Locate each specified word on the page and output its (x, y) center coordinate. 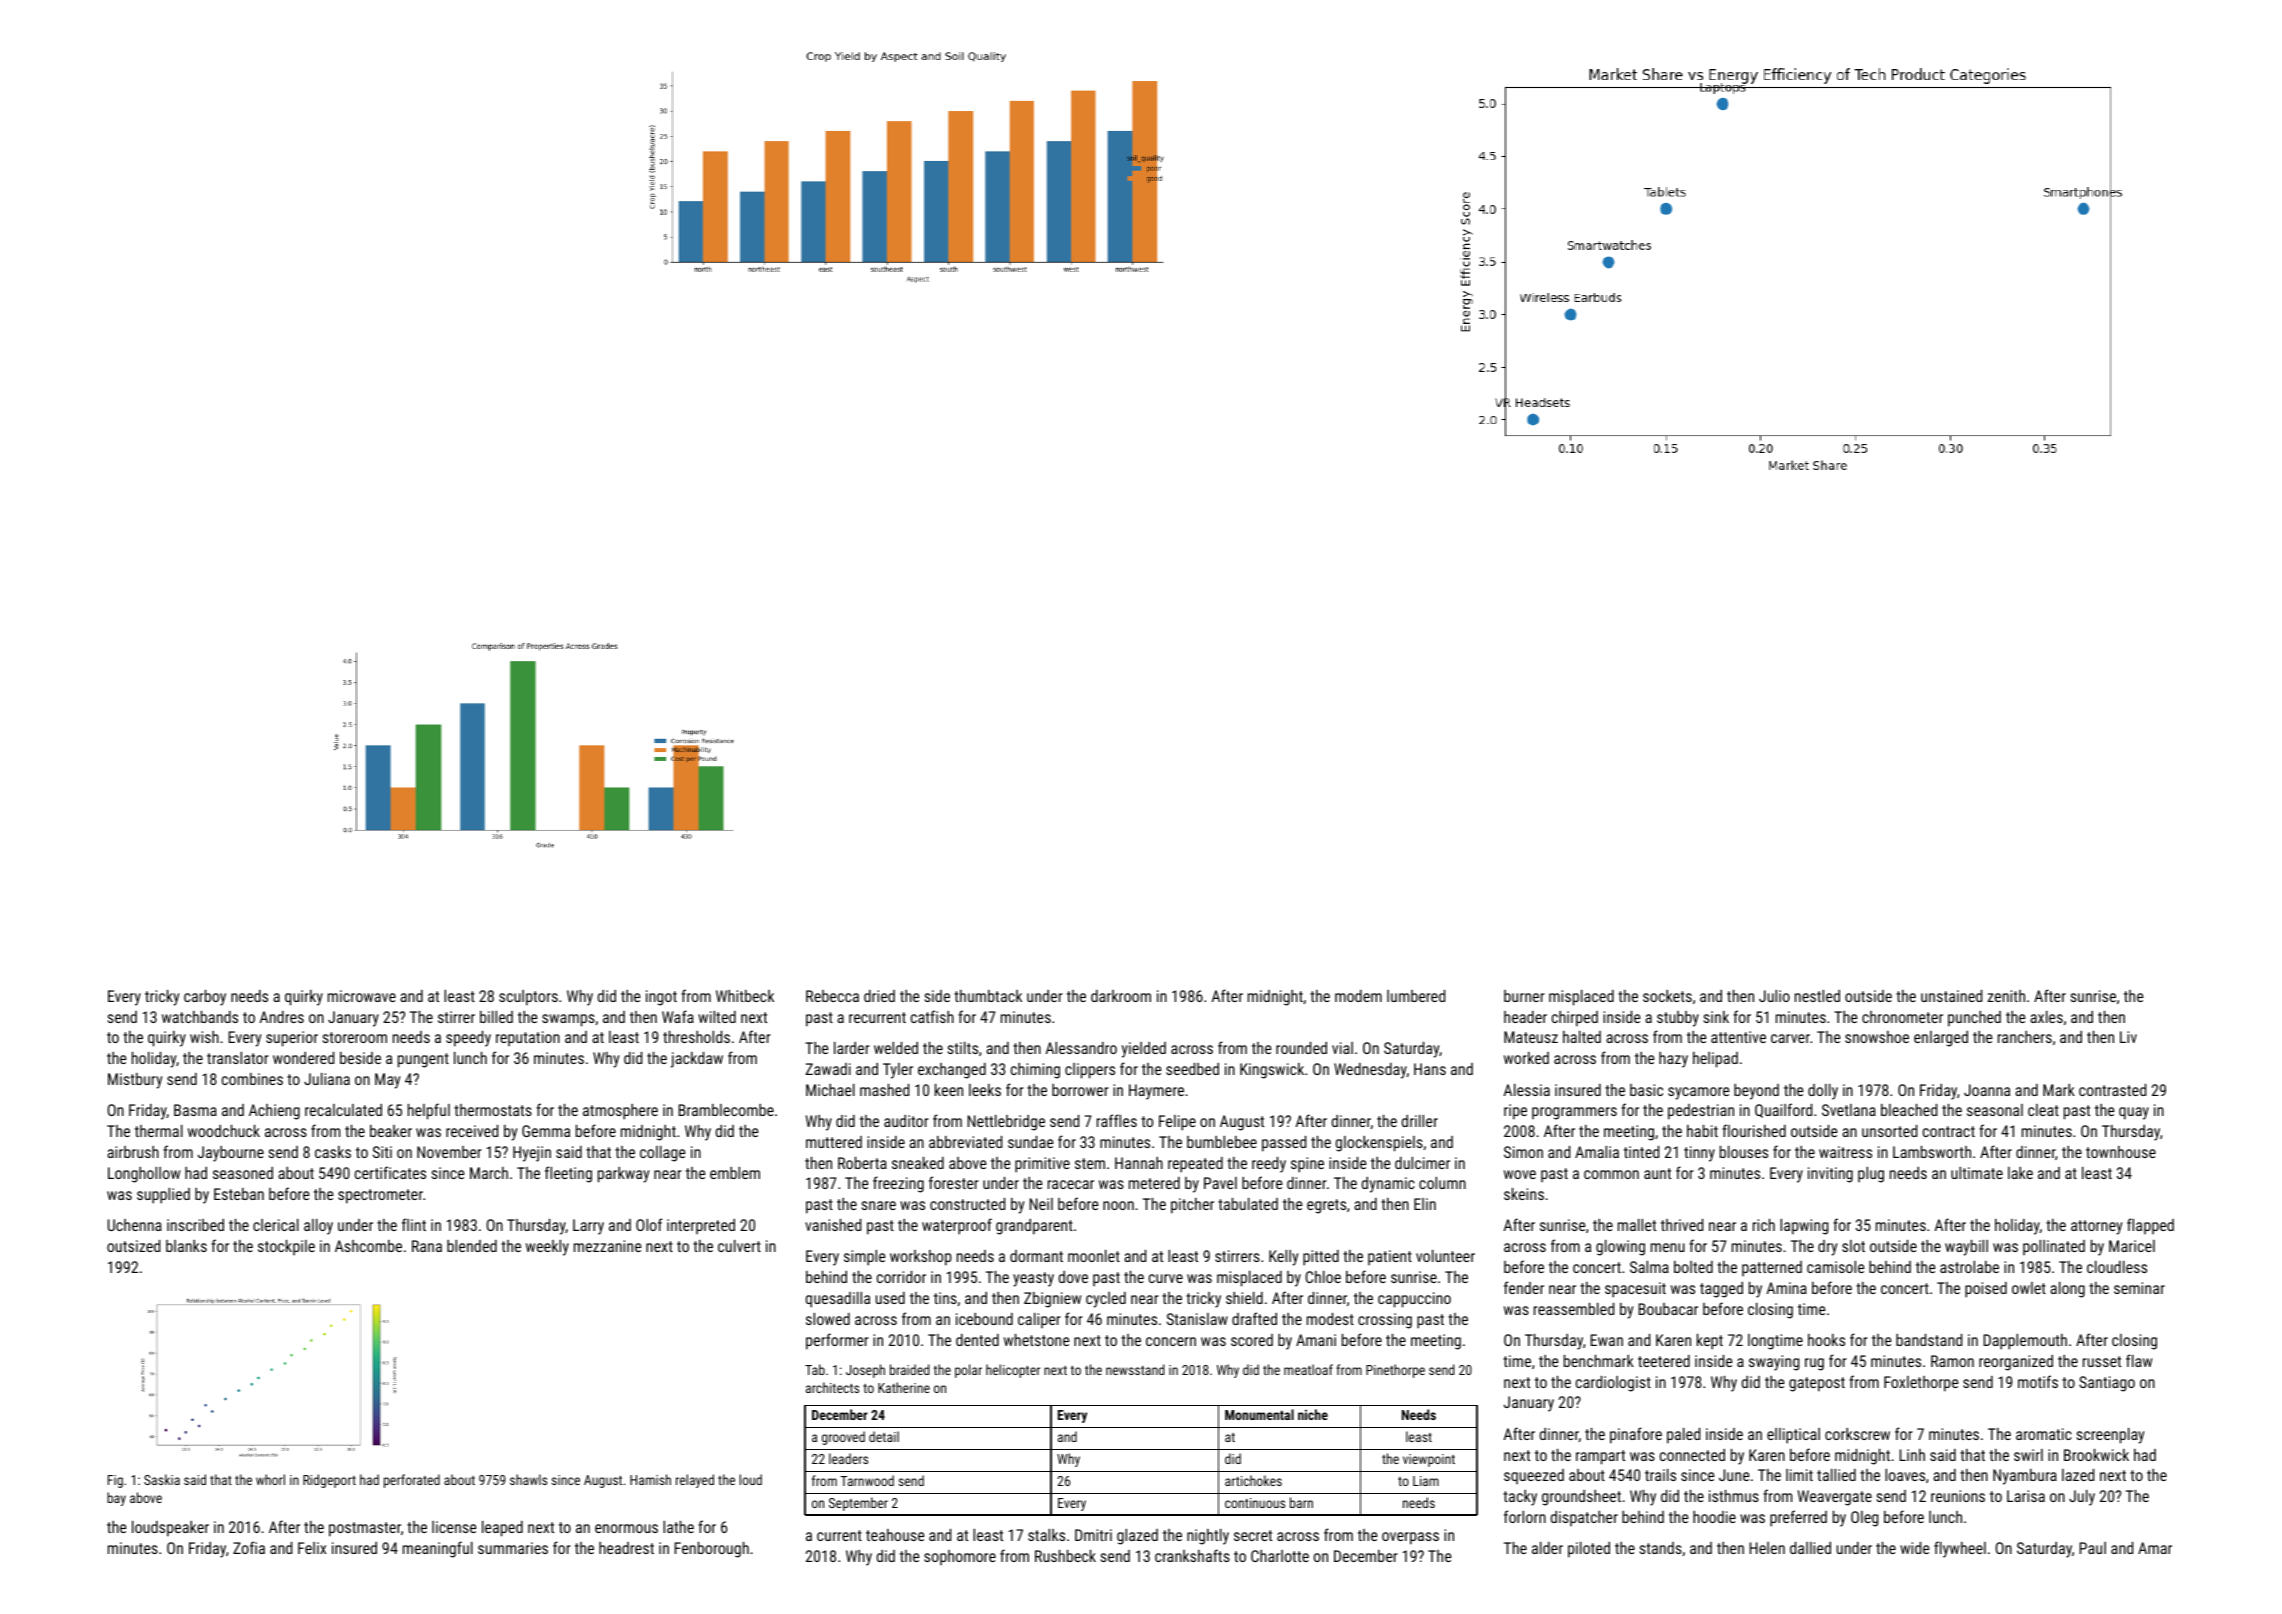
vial (1342, 1048)
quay (2134, 1113)
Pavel (1220, 1183)
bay (116, 1499)
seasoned (243, 1173)
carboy (205, 998)
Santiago (2107, 1384)
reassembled (1574, 1309)
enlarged (1941, 1039)
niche (1313, 1414)
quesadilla (838, 1300)
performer (837, 1341)
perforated (412, 1481)
